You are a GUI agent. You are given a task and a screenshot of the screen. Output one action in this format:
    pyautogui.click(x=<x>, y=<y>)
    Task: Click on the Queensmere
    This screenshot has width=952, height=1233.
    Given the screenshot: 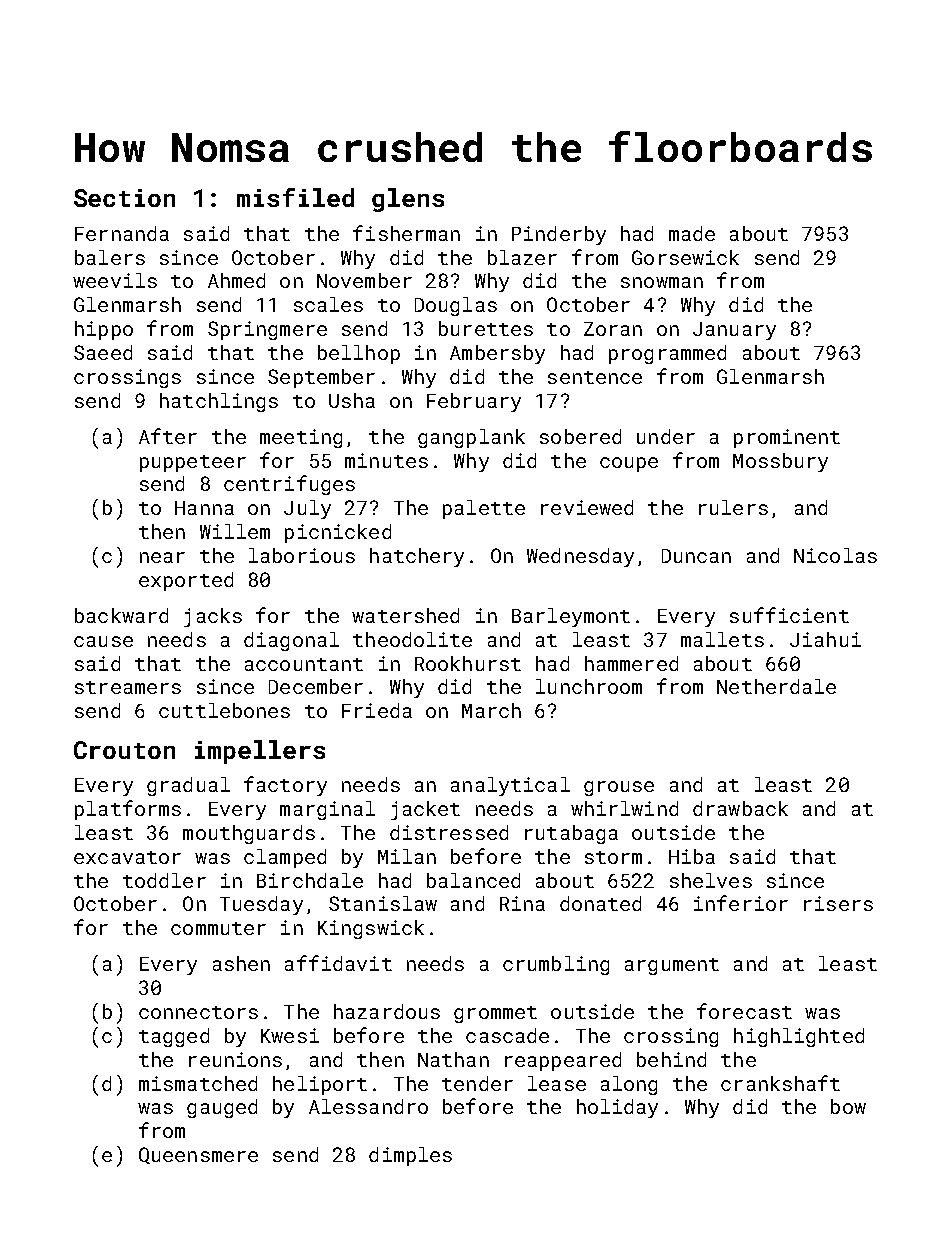 What is the action you would take?
    pyautogui.click(x=198, y=1155)
